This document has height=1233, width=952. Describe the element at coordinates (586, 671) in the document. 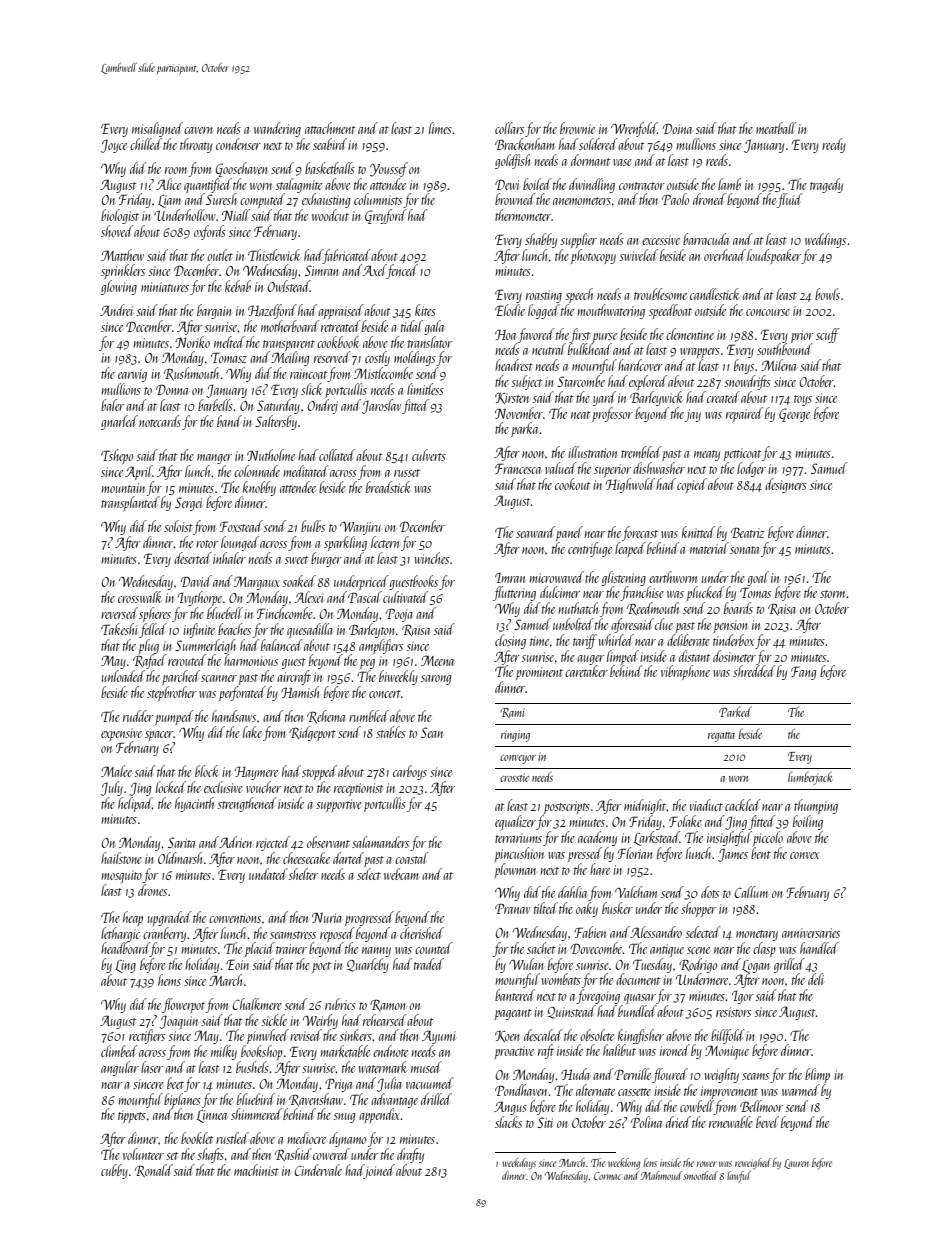

I see `caretaker` at that location.
